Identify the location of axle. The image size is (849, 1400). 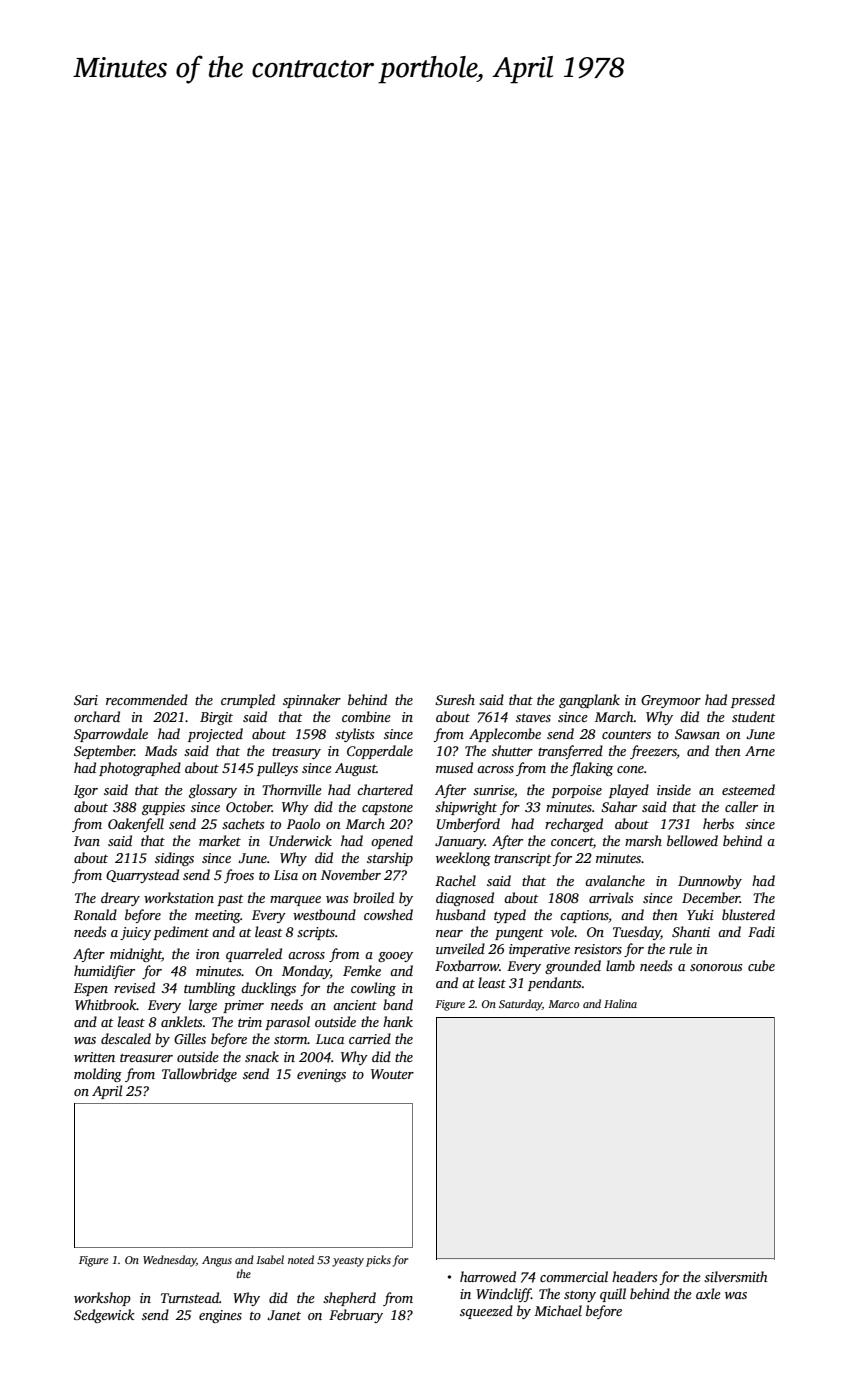
(708, 1293).
